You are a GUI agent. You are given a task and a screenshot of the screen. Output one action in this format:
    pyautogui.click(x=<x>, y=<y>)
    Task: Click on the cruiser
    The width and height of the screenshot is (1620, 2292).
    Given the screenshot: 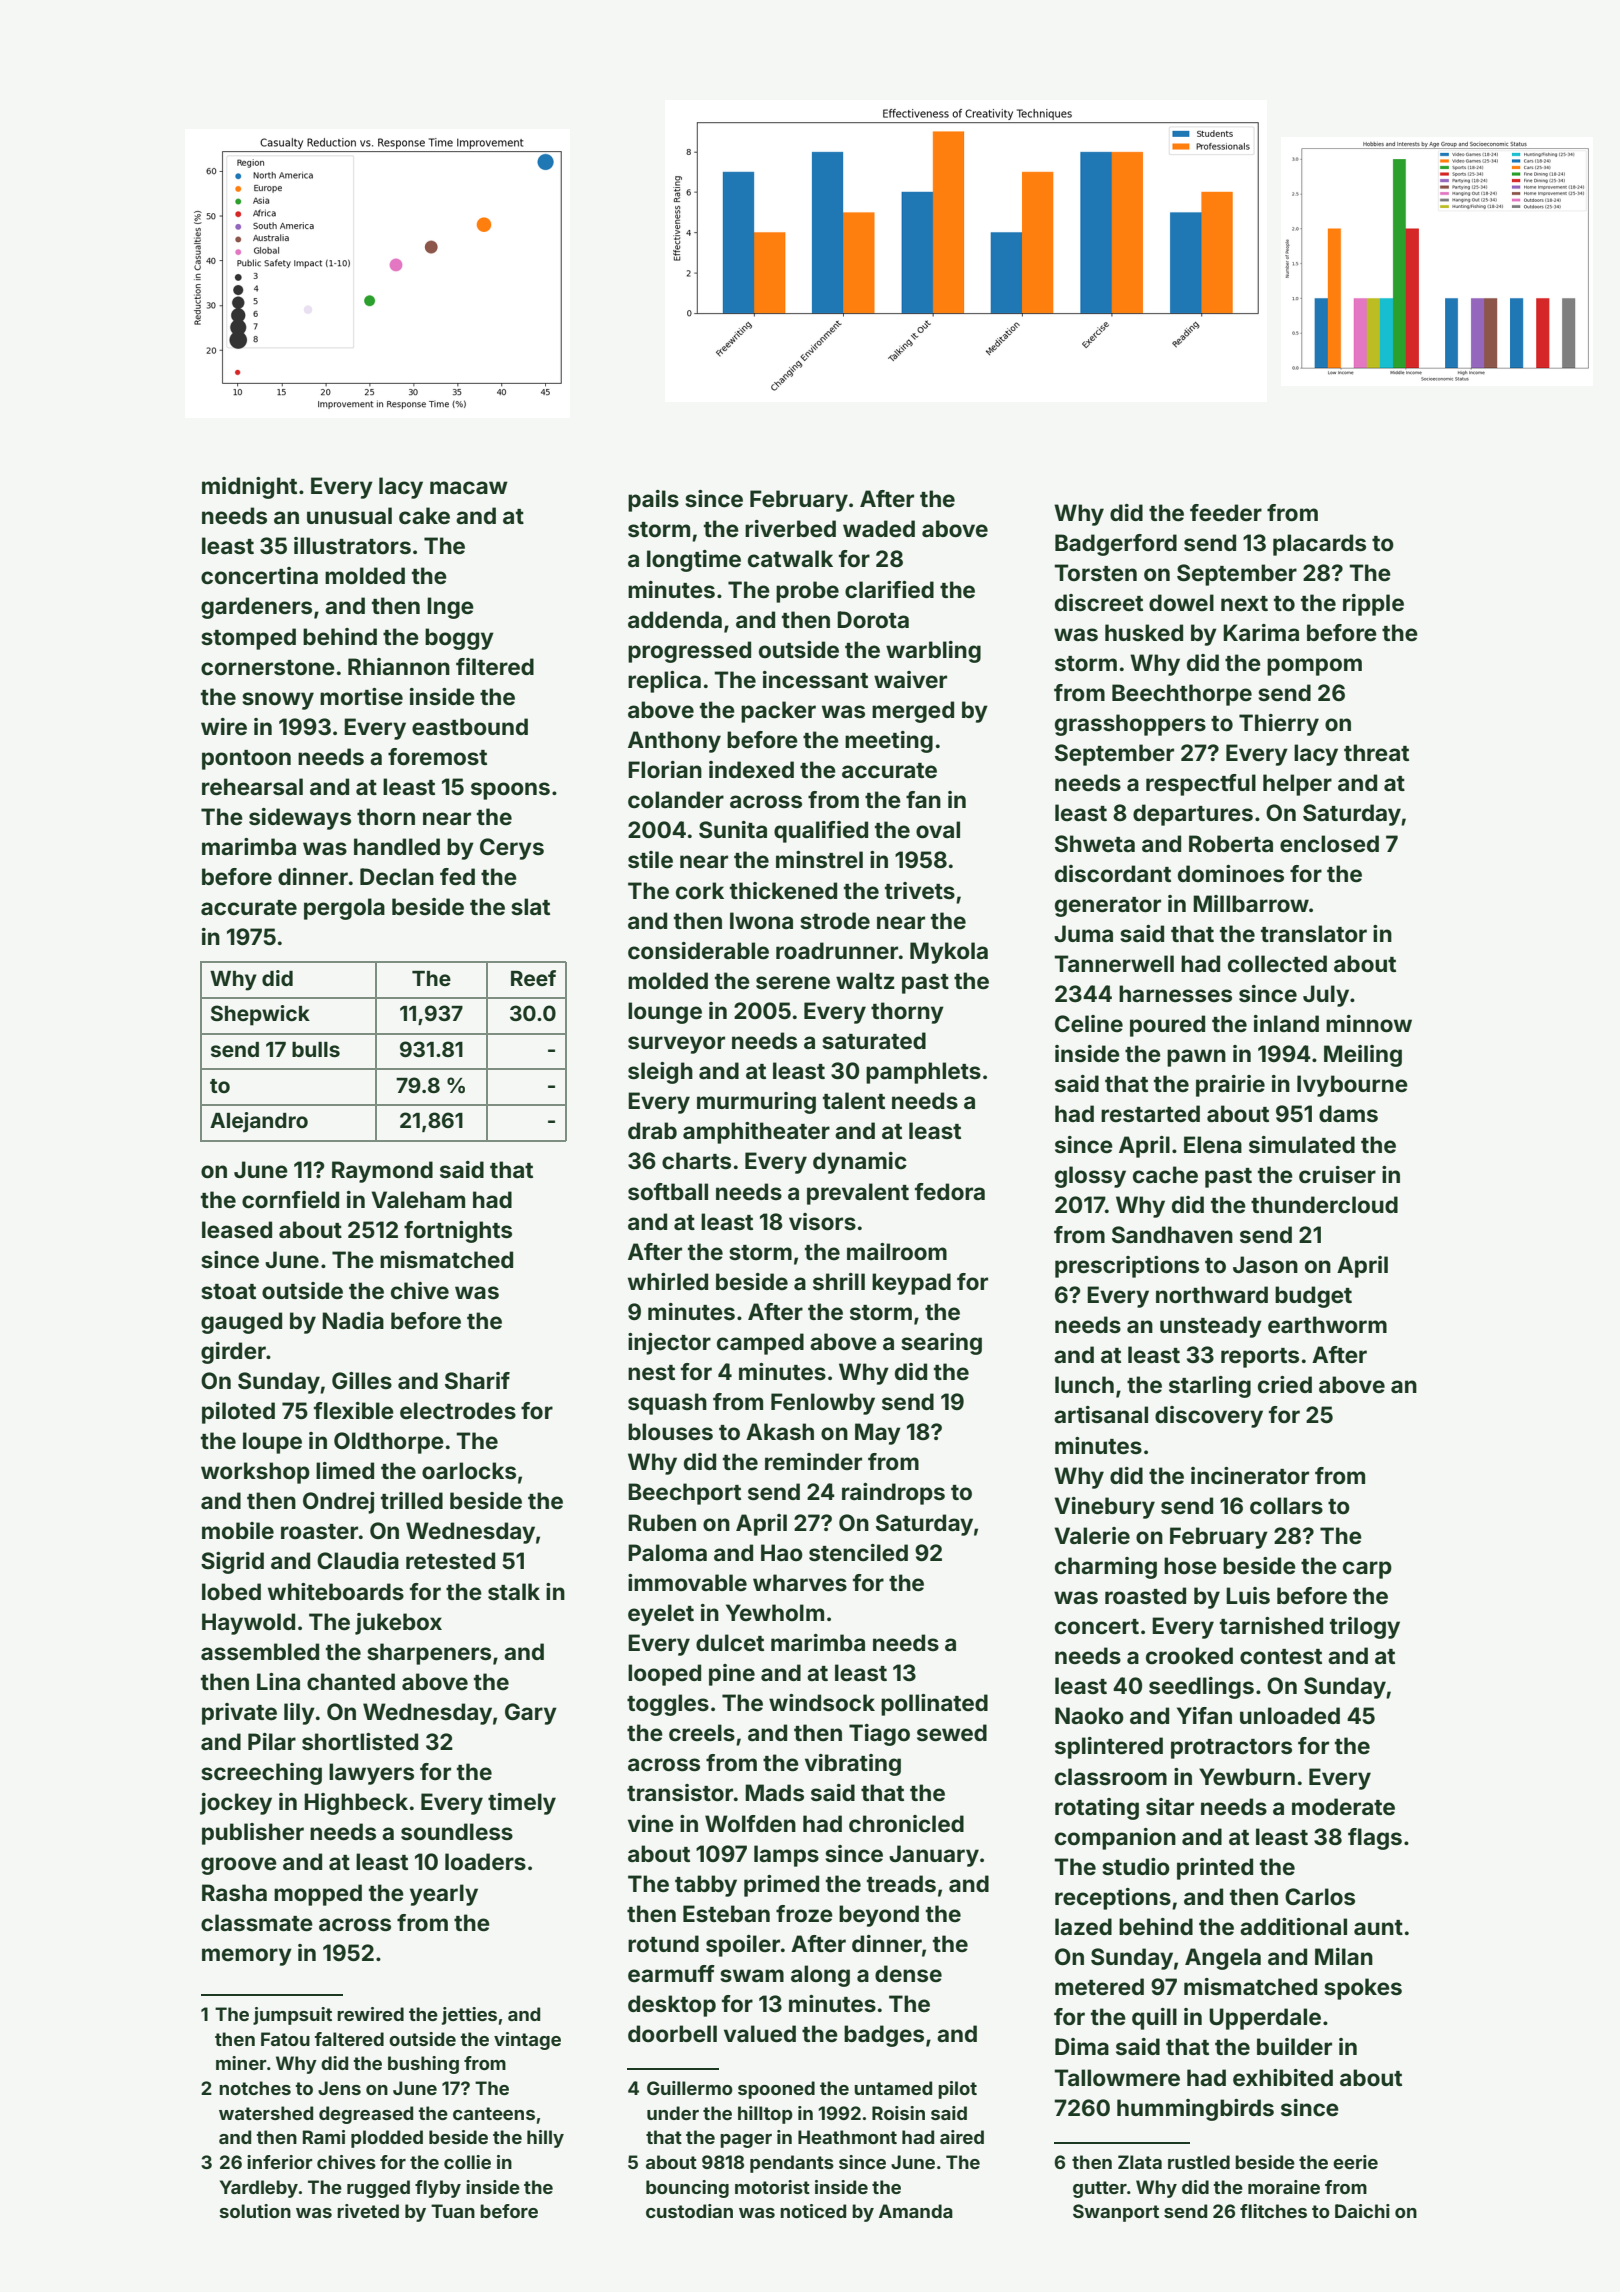 What is the action you would take?
    pyautogui.click(x=1337, y=1174)
